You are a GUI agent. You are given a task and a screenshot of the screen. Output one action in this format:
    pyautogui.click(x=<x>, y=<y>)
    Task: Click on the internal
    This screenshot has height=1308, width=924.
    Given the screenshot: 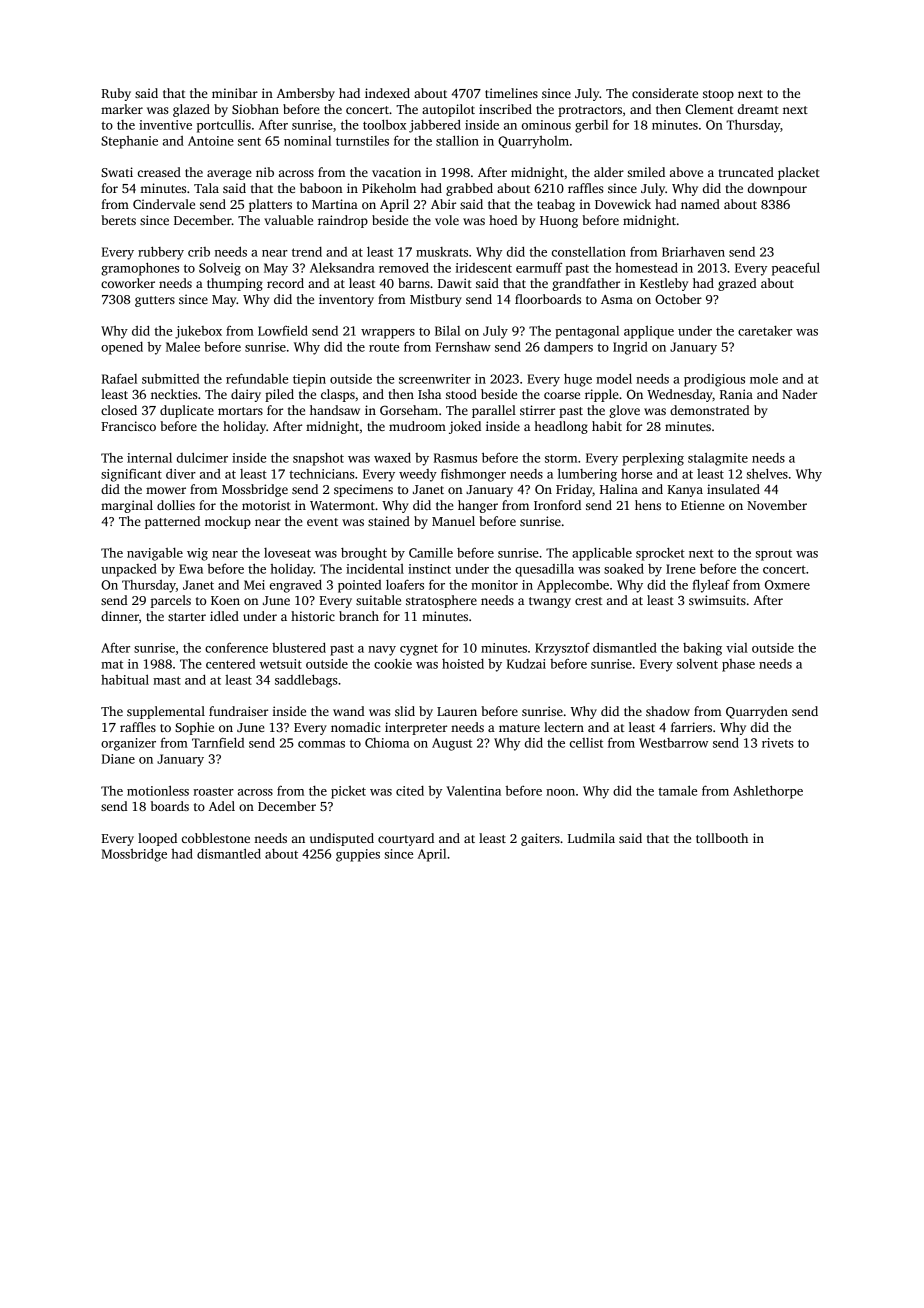 What is the action you would take?
    pyautogui.click(x=149, y=458)
